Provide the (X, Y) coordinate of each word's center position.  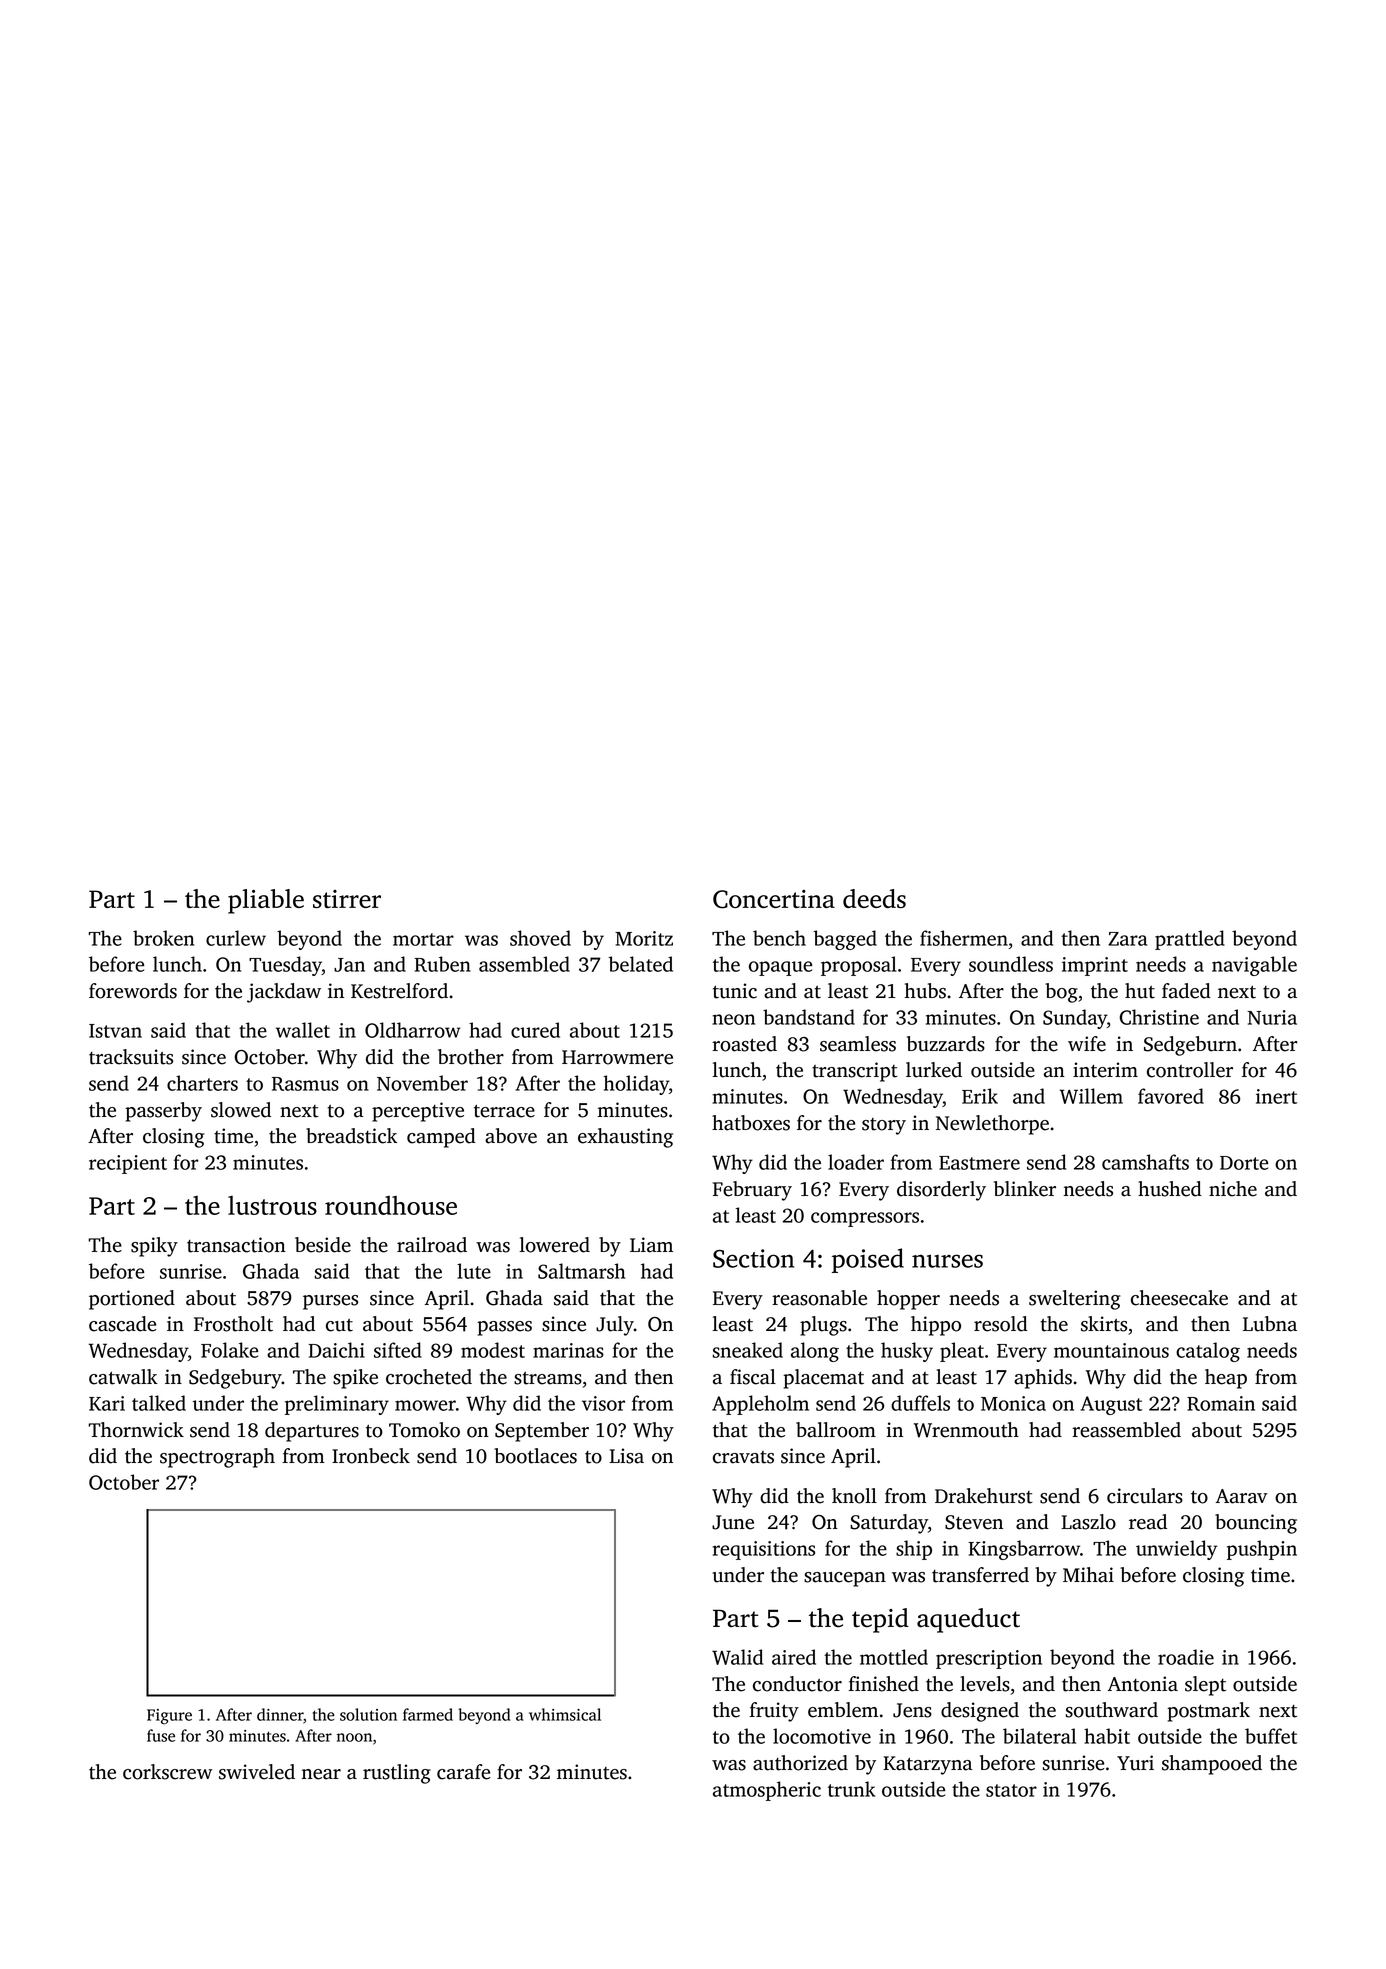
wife (1087, 1044)
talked (159, 1403)
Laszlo (1088, 1522)
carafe (463, 1772)
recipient (128, 1164)
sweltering (1074, 1300)
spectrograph (217, 1458)
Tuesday (285, 966)
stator (1011, 1790)
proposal (859, 966)
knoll (854, 1496)
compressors (865, 1219)
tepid (880, 1620)
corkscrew (167, 1772)
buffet (1271, 1736)
